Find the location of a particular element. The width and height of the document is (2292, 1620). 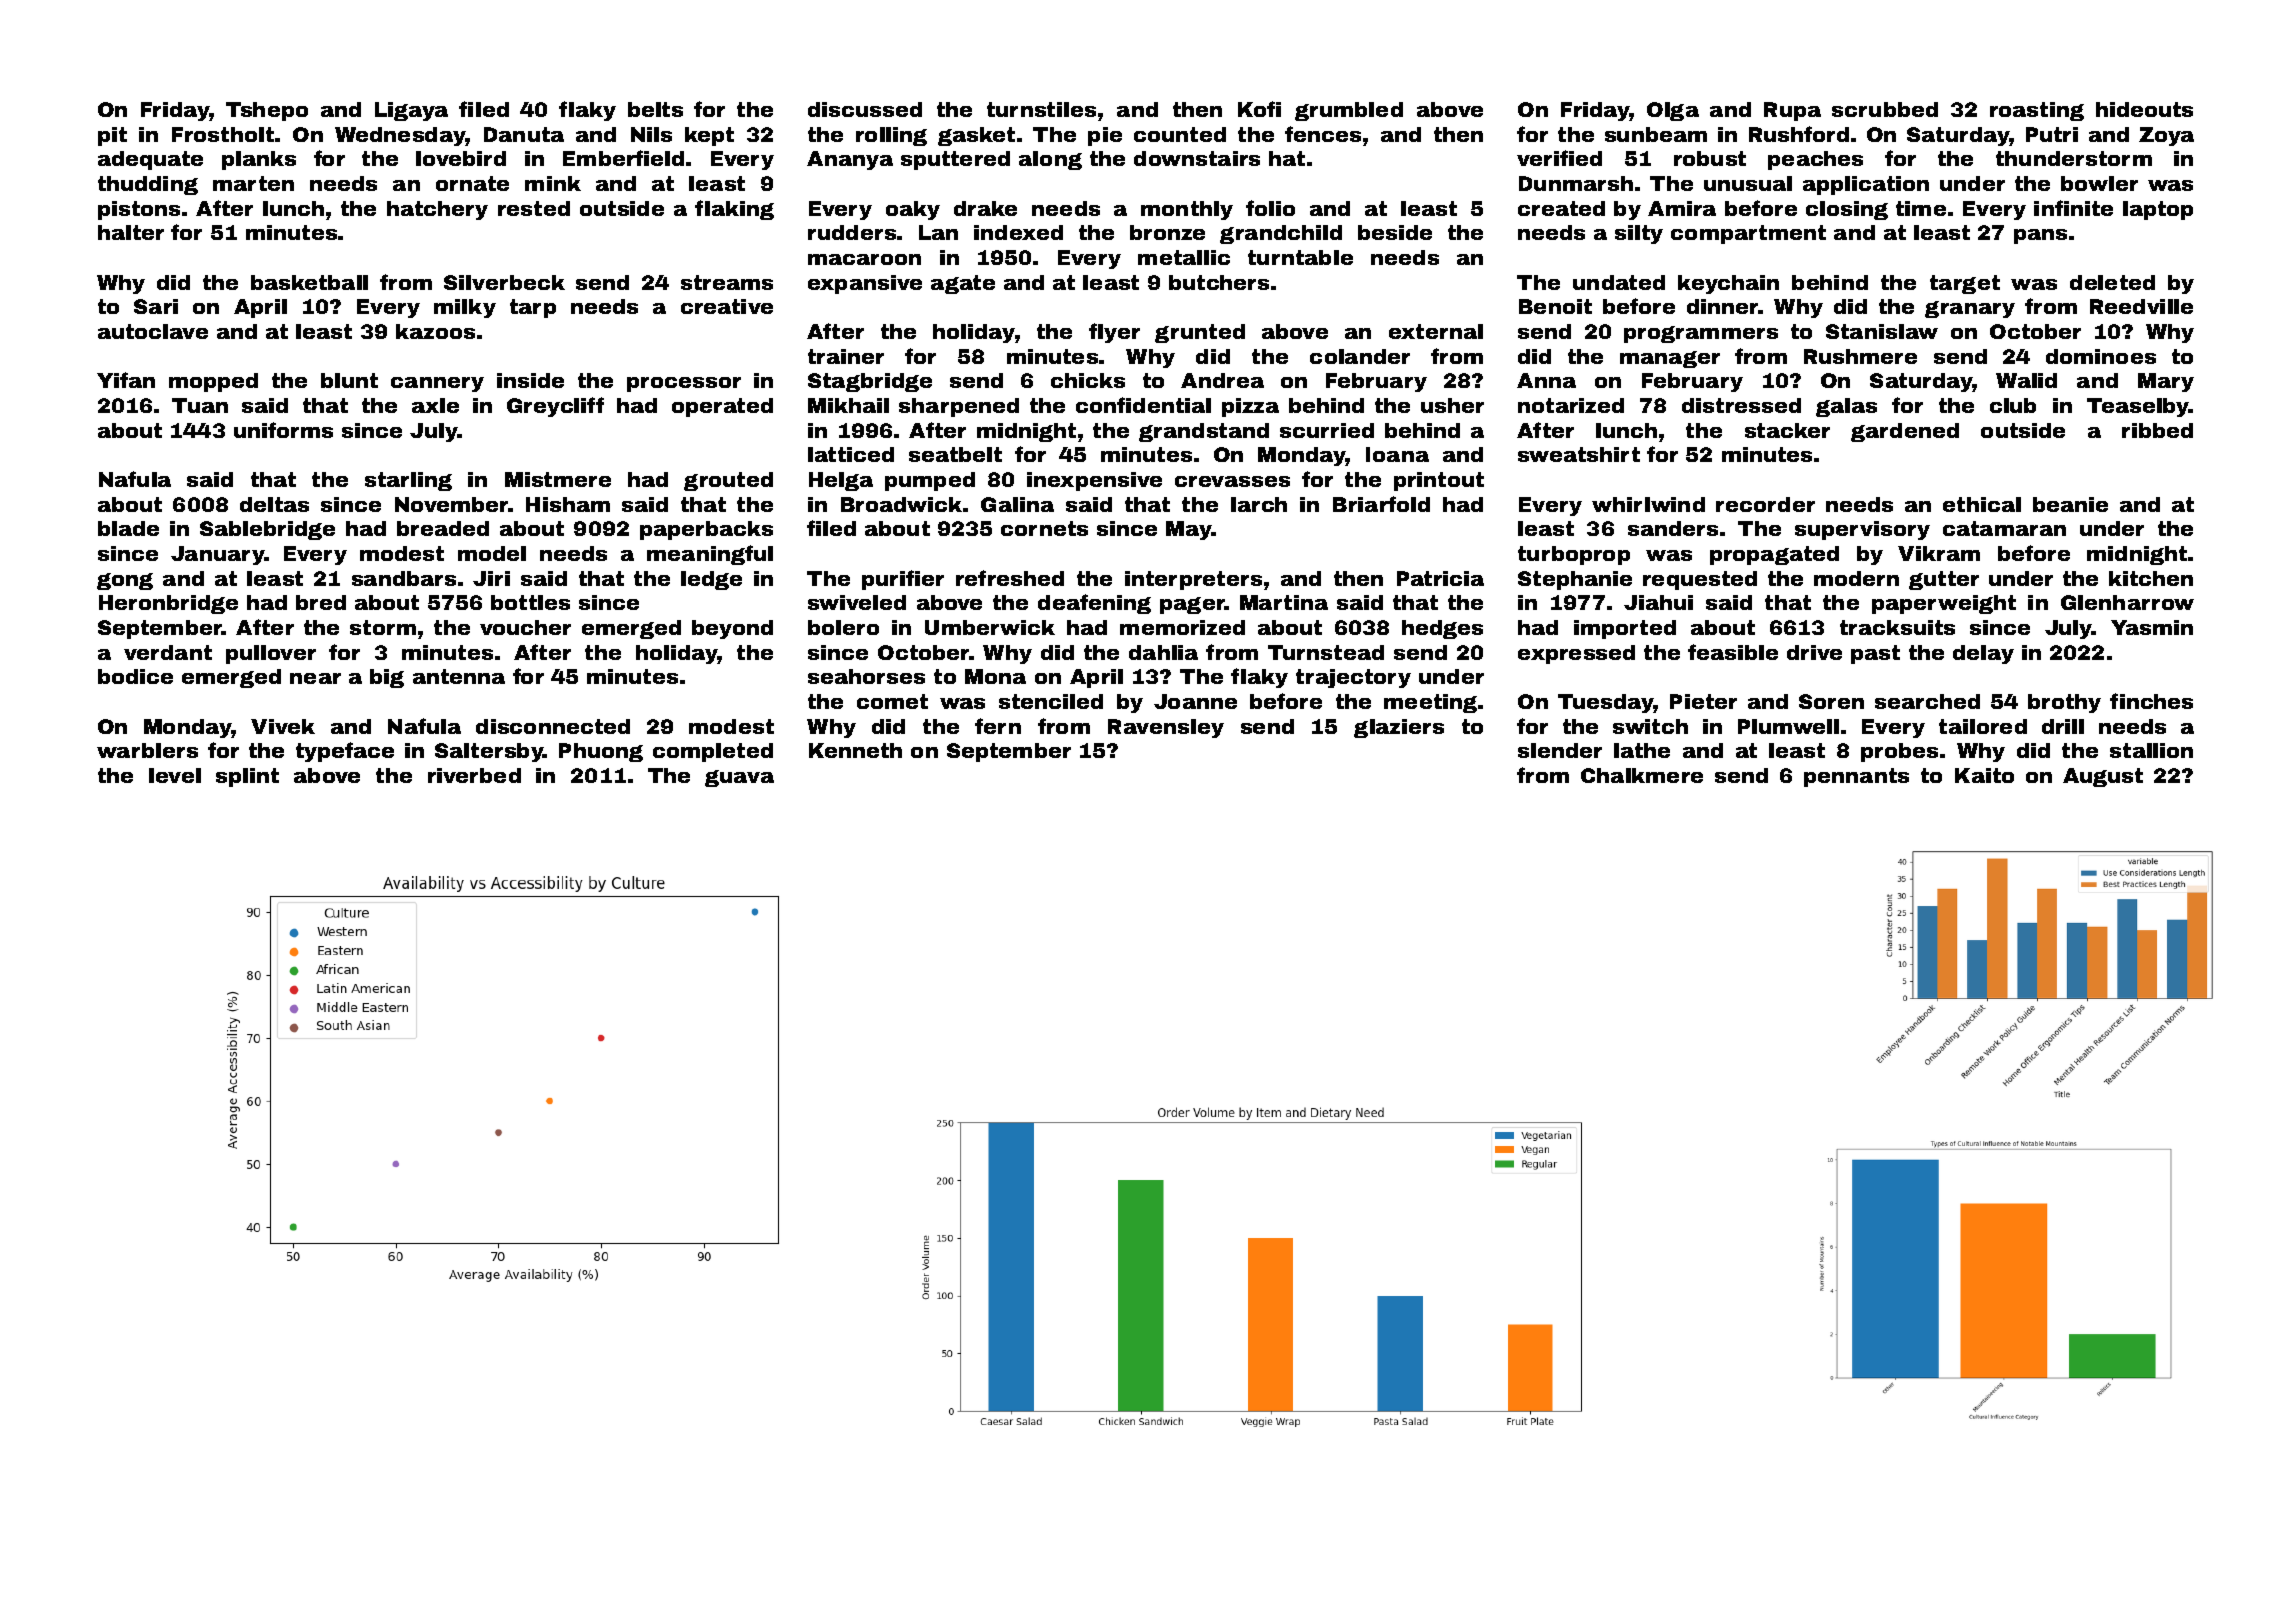

discussed is located at coordinates (865, 109).
